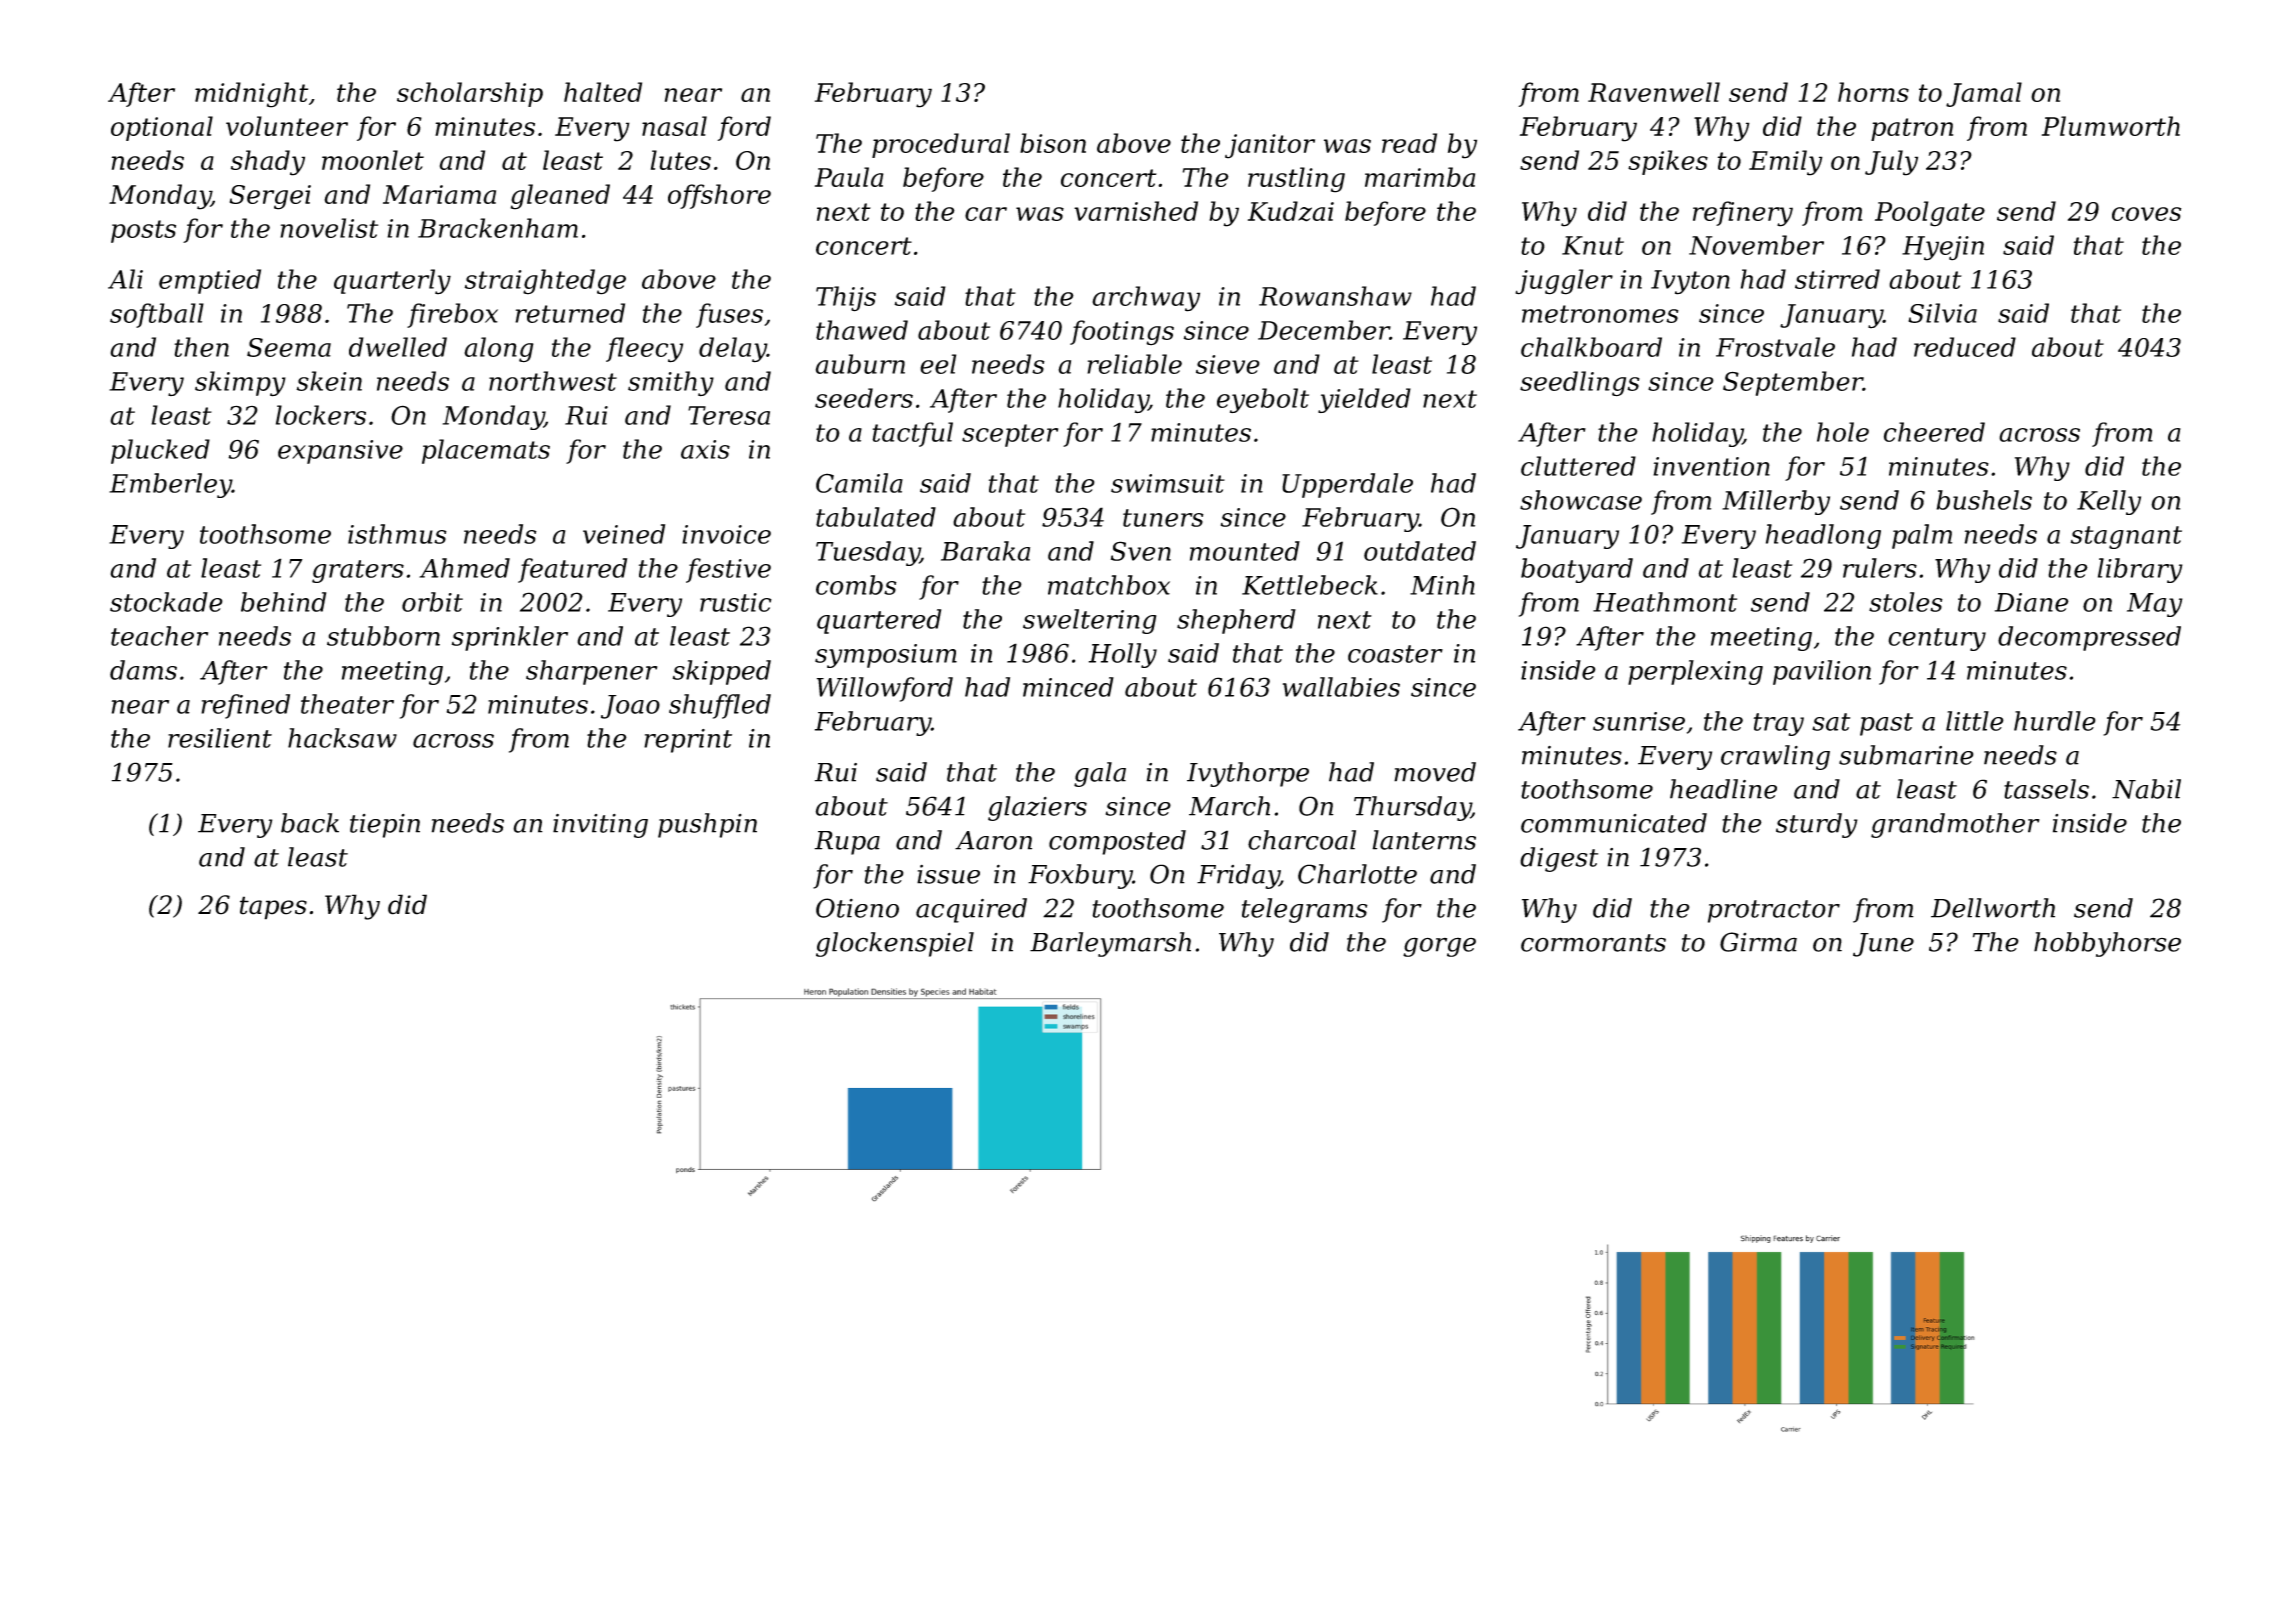  I want to click on reduced, so click(1965, 347).
